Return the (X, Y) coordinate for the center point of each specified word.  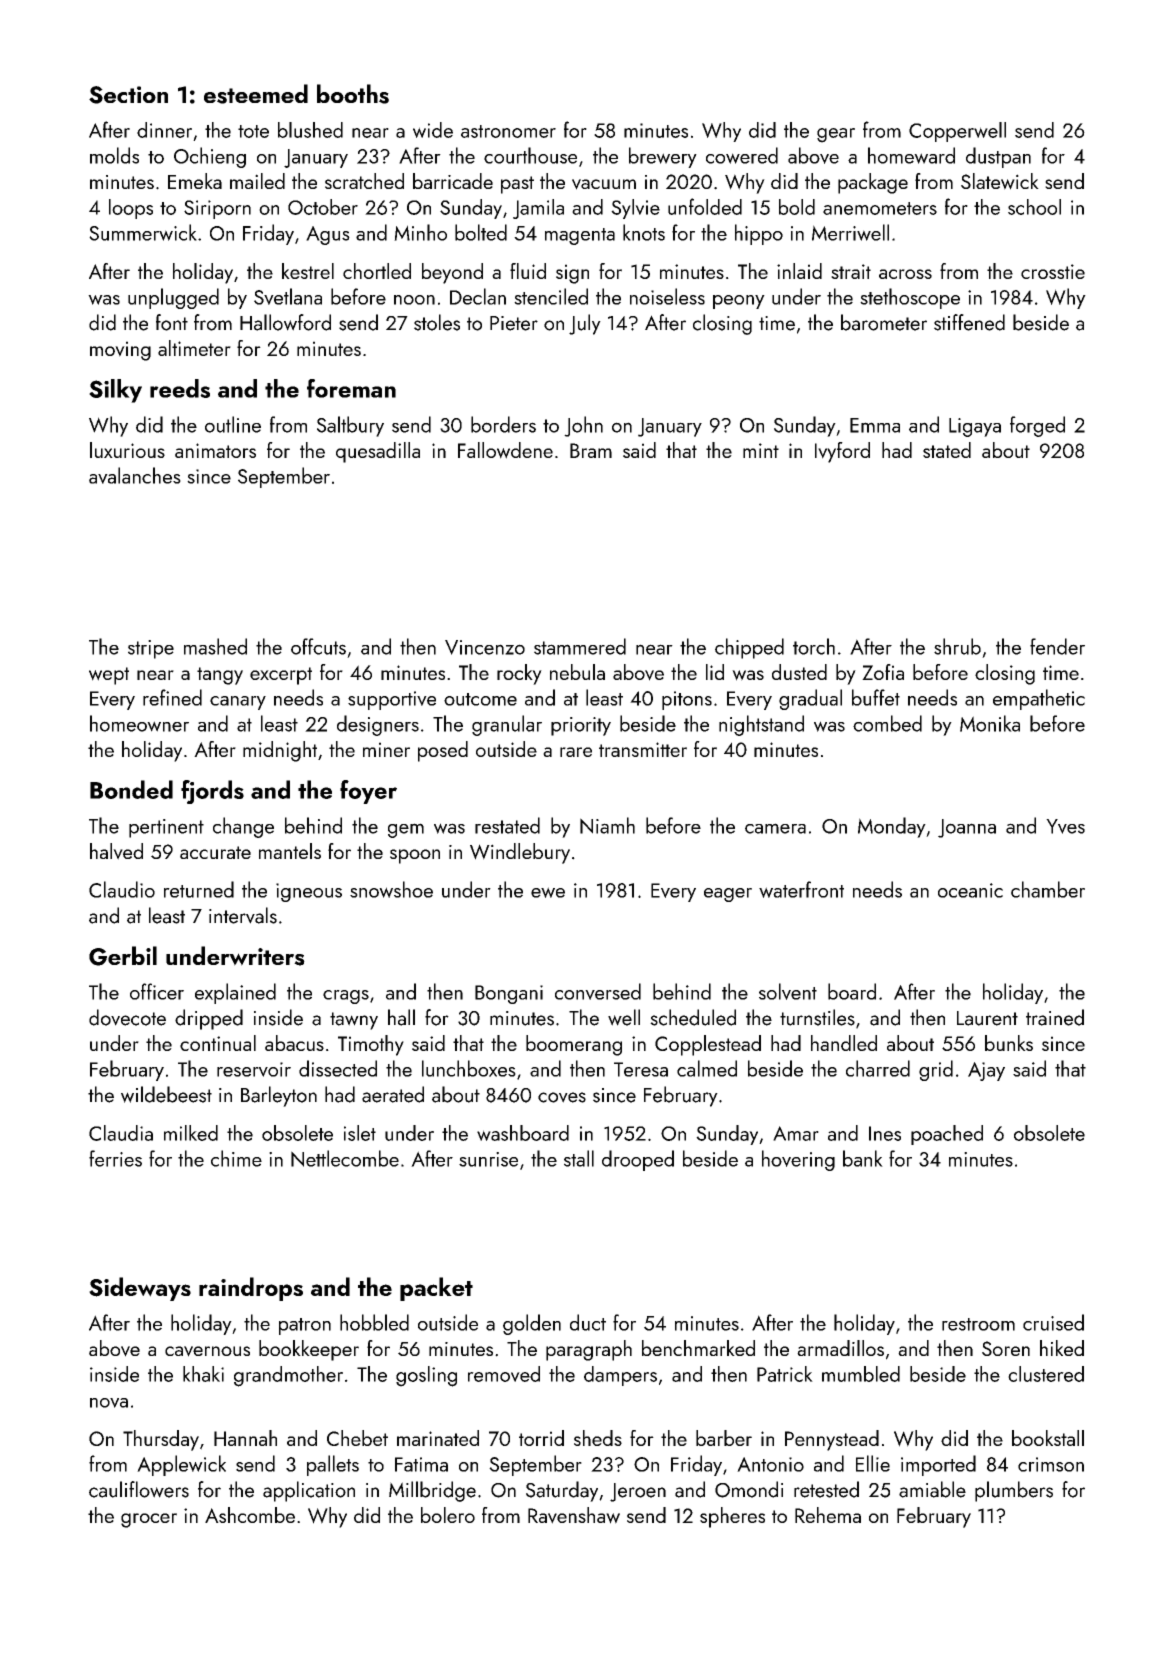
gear (836, 135)
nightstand (761, 725)
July (585, 324)
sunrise (488, 1159)
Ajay (986, 1071)
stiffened (969, 322)
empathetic (1039, 699)
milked (191, 1133)
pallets (333, 1465)
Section (128, 95)
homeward (911, 155)
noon (414, 300)
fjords (212, 792)
